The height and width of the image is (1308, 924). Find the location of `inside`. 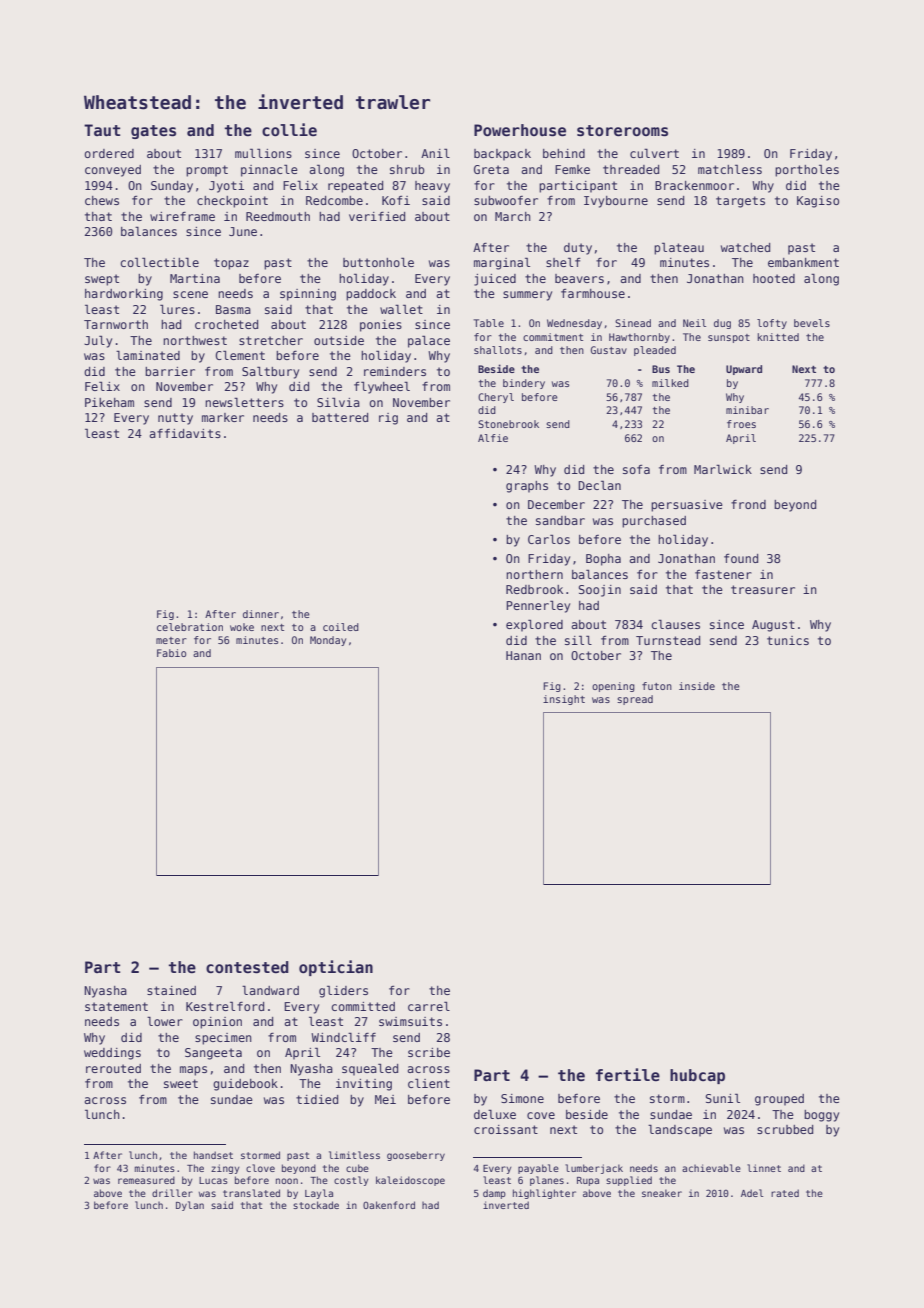

inside is located at coordinates (697, 686).
